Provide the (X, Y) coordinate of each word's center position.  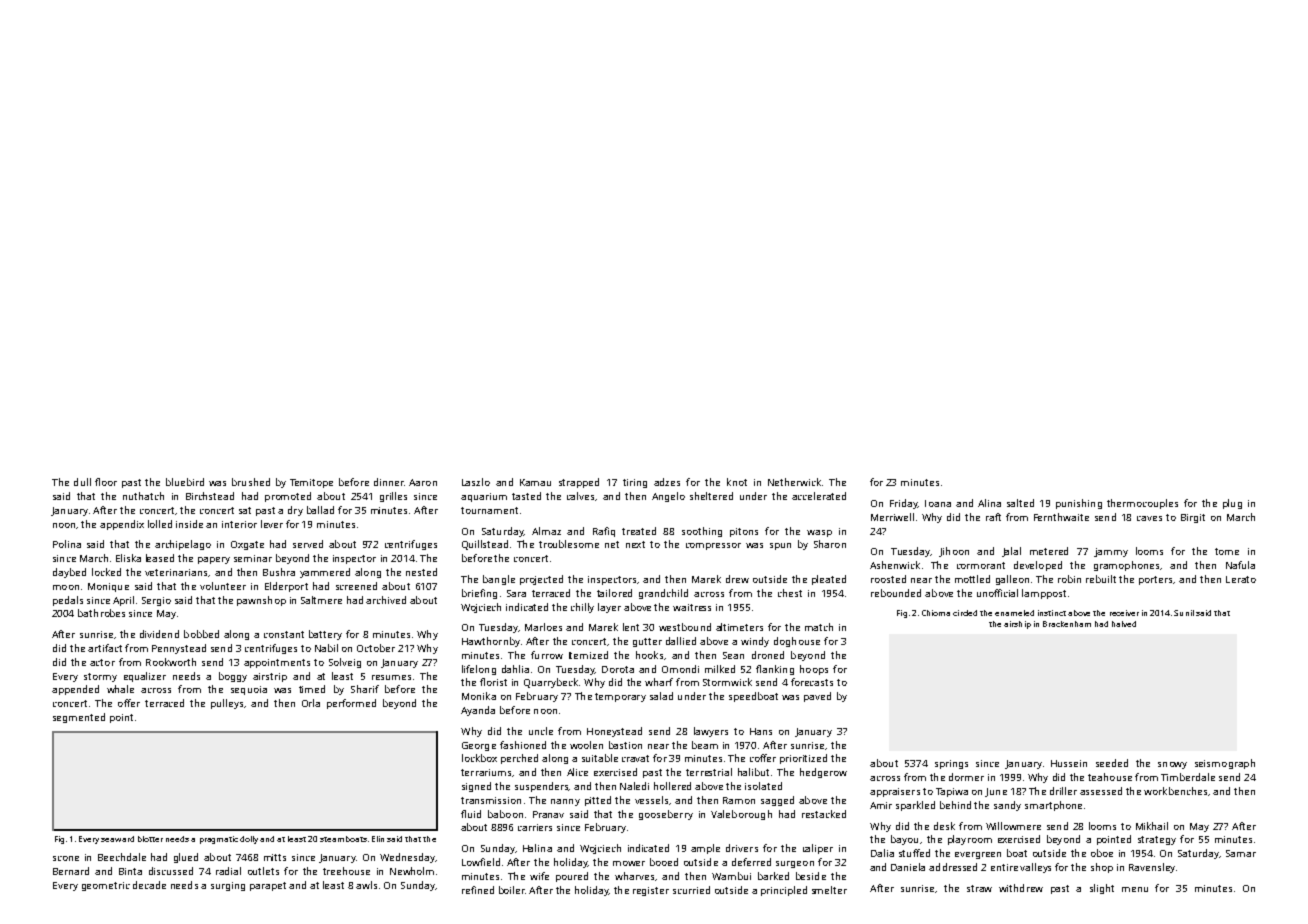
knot (737, 482)
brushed (251, 482)
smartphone (1053, 806)
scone (66, 858)
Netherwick (794, 482)
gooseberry (666, 815)
